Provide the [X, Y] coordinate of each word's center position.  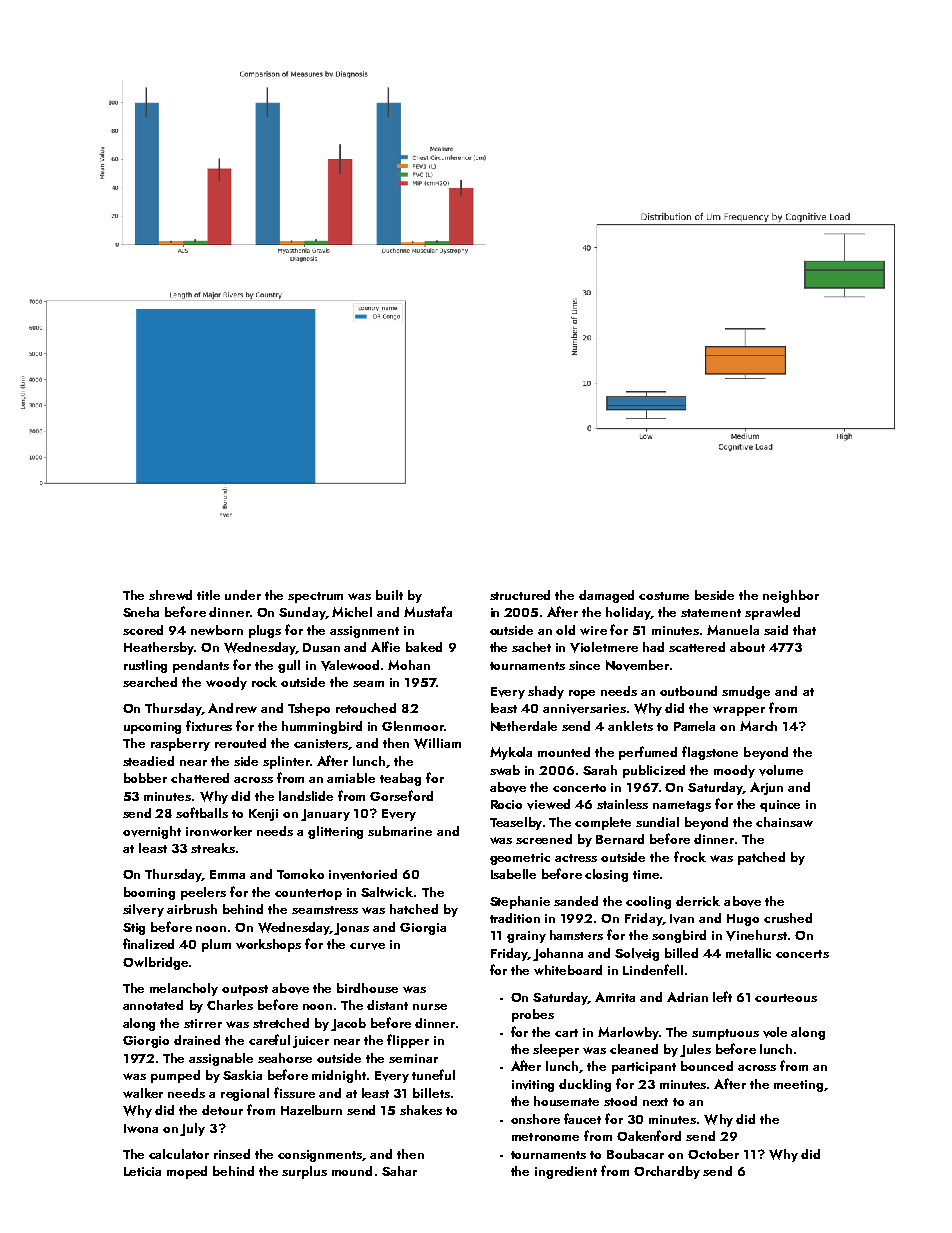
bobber [145, 778]
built [389, 595]
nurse [430, 1007]
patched [761, 858]
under [243, 595]
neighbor [791, 596]
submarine [400, 831]
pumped [175, 1076]
